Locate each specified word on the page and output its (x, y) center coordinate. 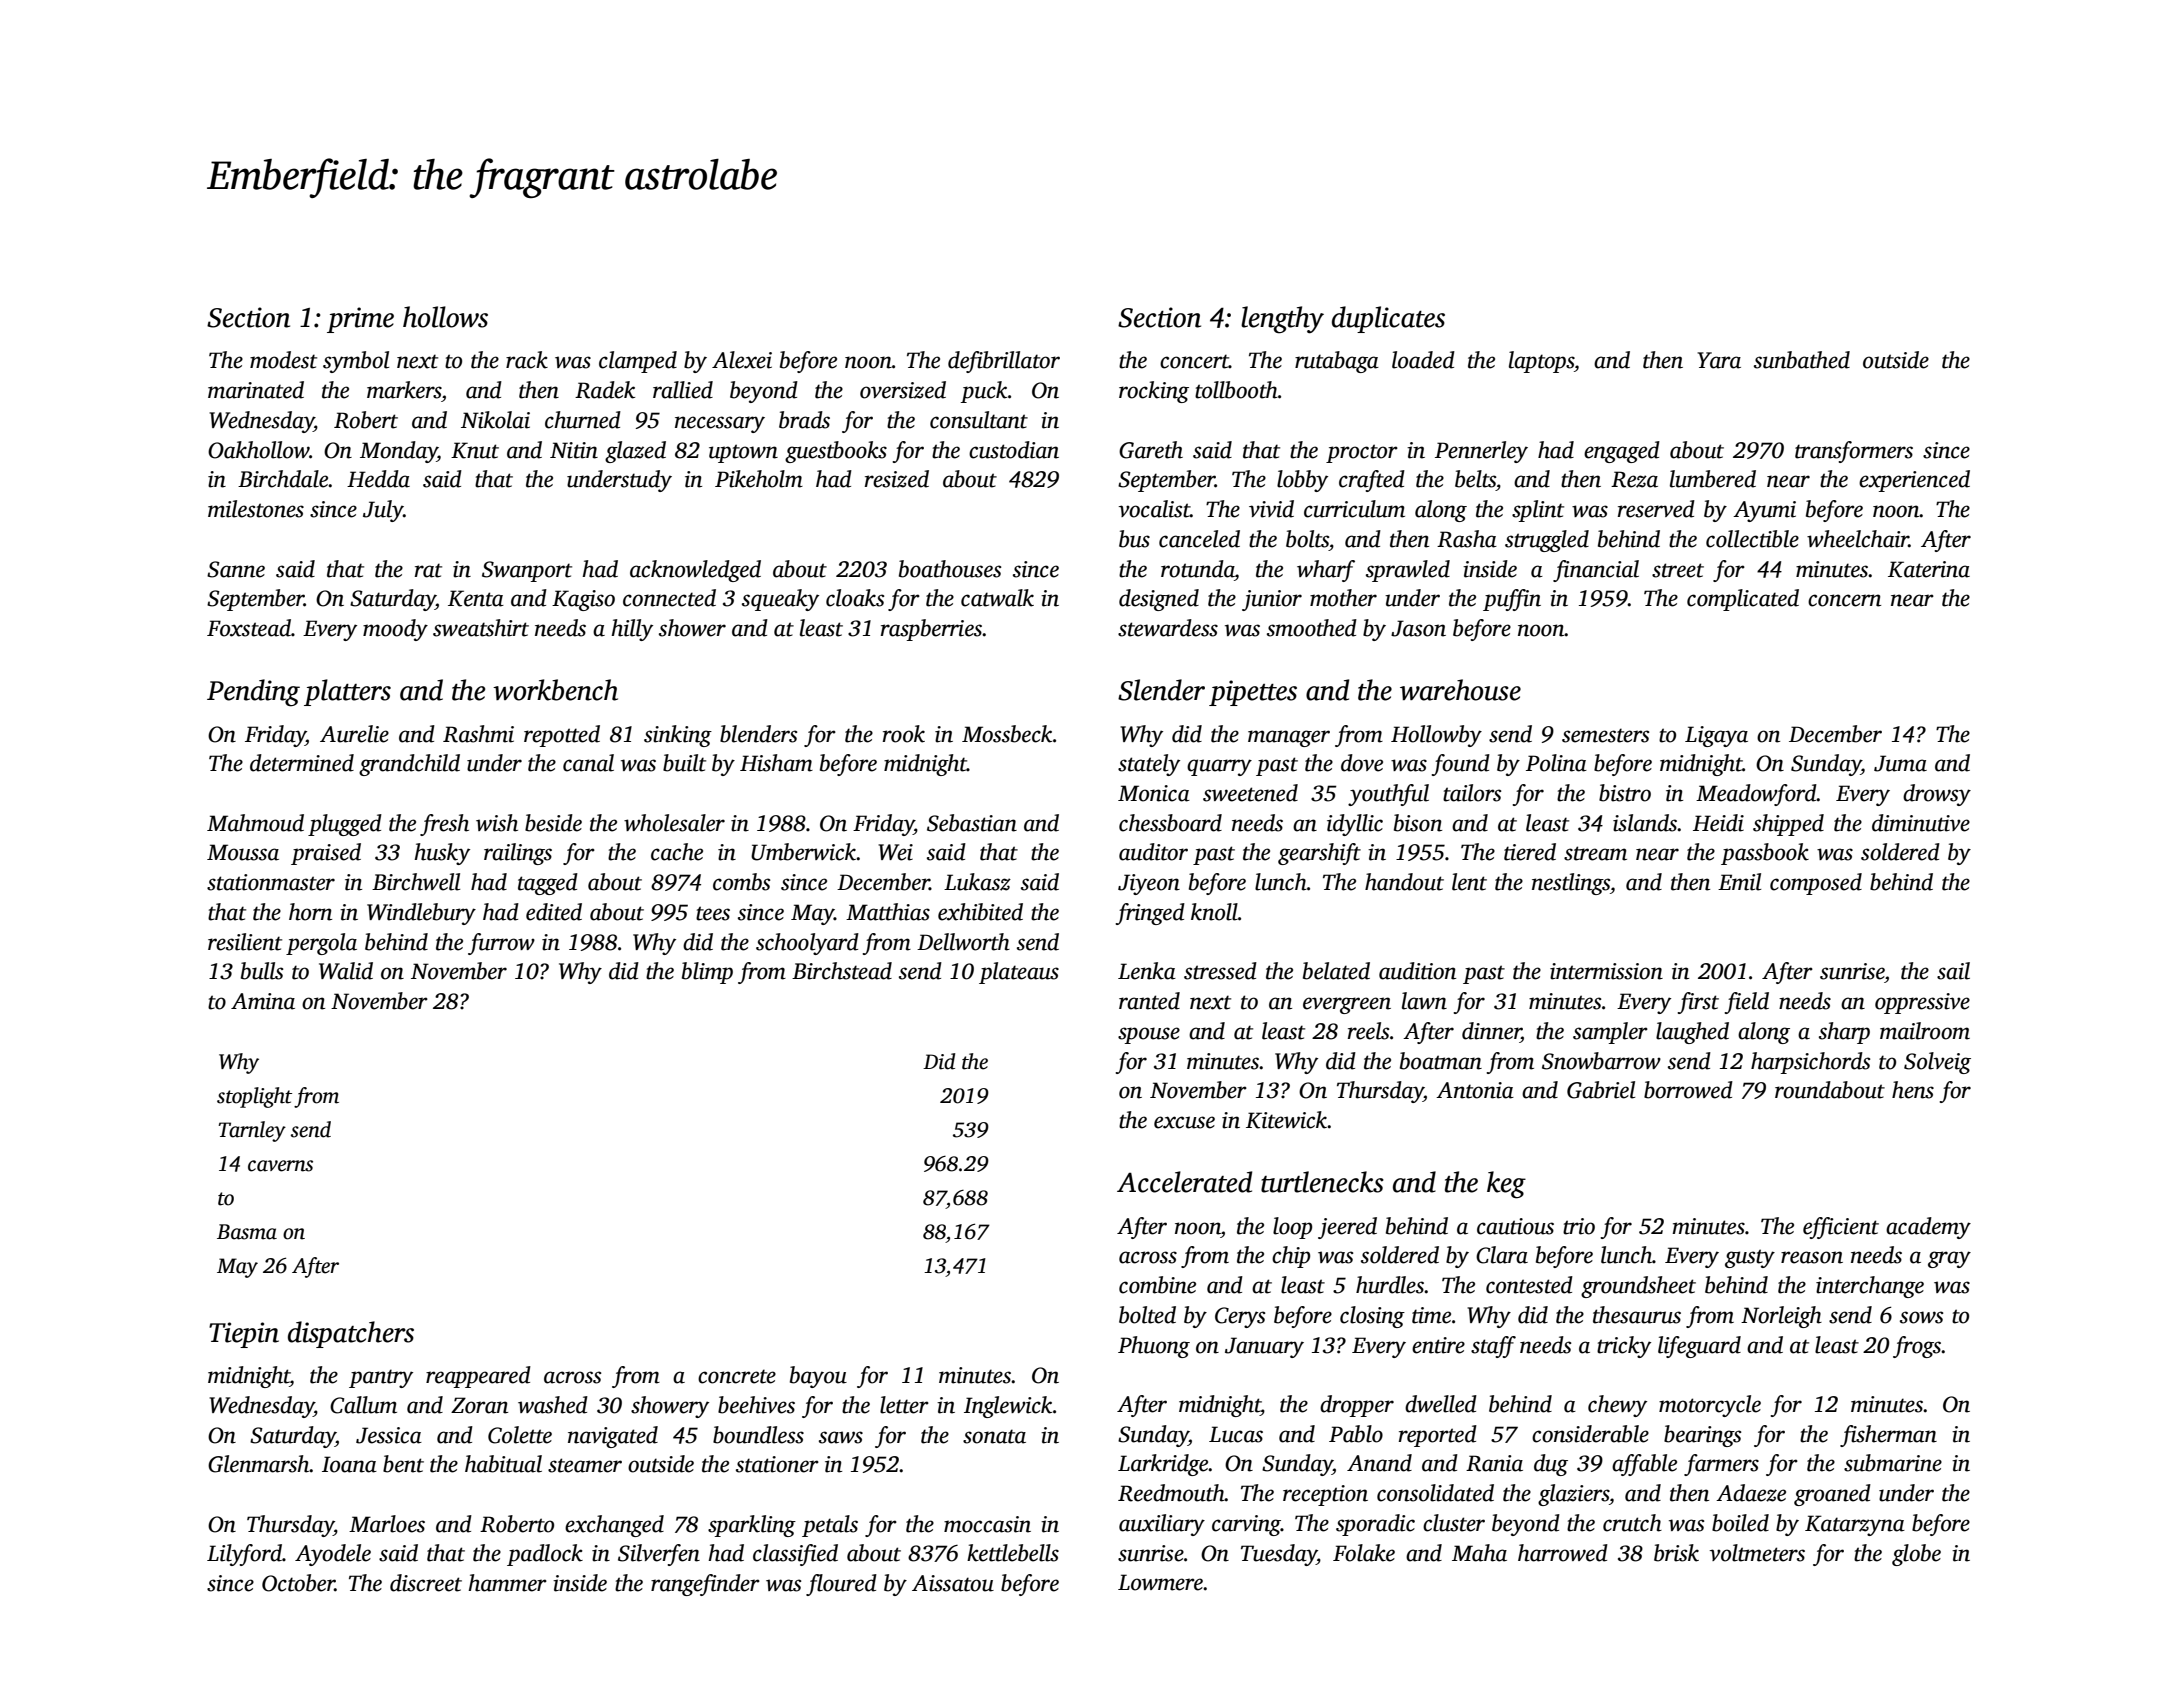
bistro (1625, 793)
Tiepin (244, 1335)
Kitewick (1287, 1120)
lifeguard (1699, 1347)
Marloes (387, 1524)
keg (1506, 1185)
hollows (445, 317)
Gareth (1151, 450)
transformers (1854, 452)
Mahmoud (255, 823)
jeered (1347, 1228)
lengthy (1282, 320)
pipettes (1253, 693)
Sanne (236, 569)
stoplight (254, 1097)
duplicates (1388, 319)
